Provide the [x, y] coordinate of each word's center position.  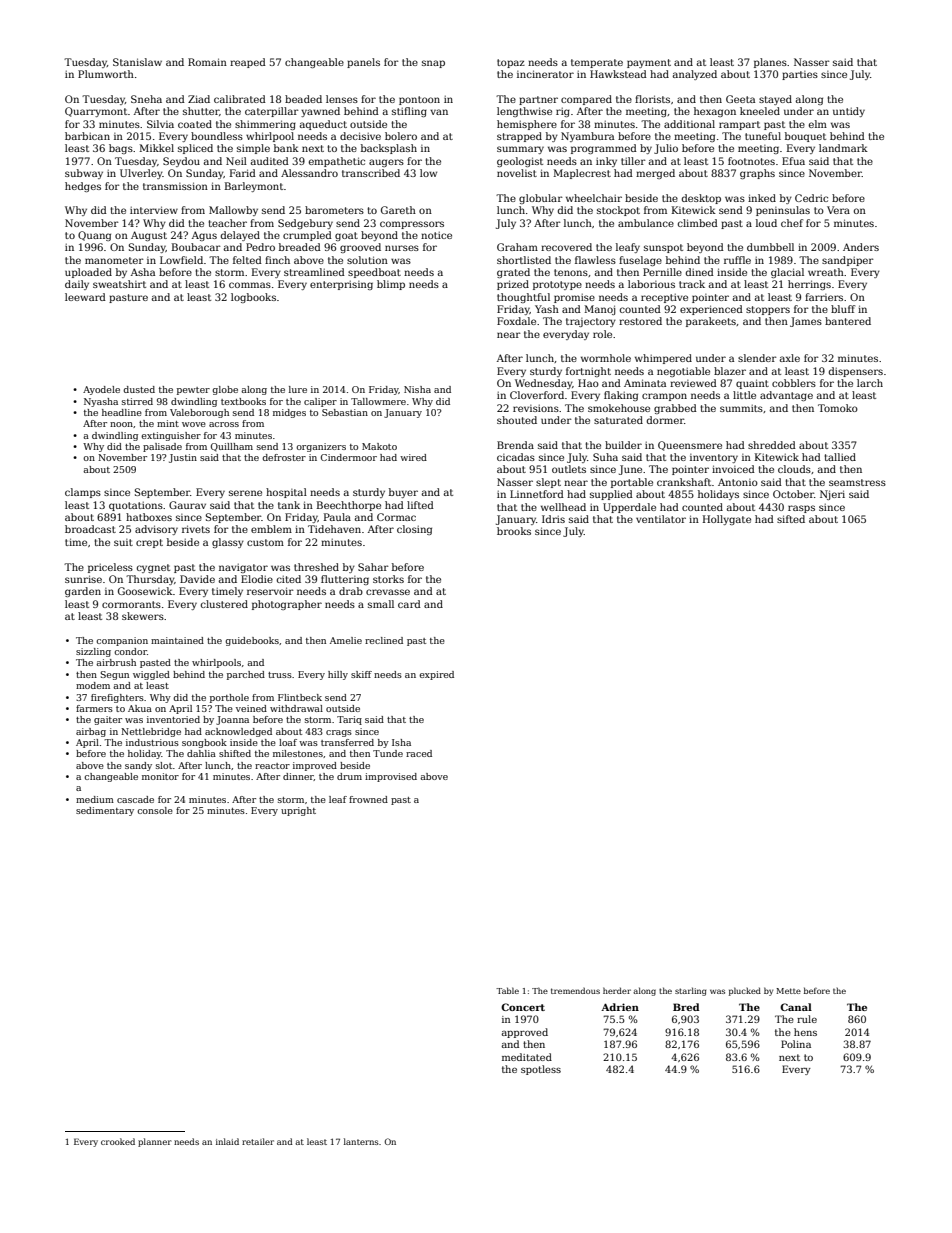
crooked [118, 1141]
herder [617, 990]
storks [388, 579]
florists [652, 99]
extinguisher [171, 436]
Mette [788, 991]
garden [83, 592]
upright [298, 811]
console [155, 810]
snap [433, 64]
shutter [201, 111]
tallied [840, 457]
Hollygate [727, 520]
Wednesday [543, 384]
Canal [796, 1007]
